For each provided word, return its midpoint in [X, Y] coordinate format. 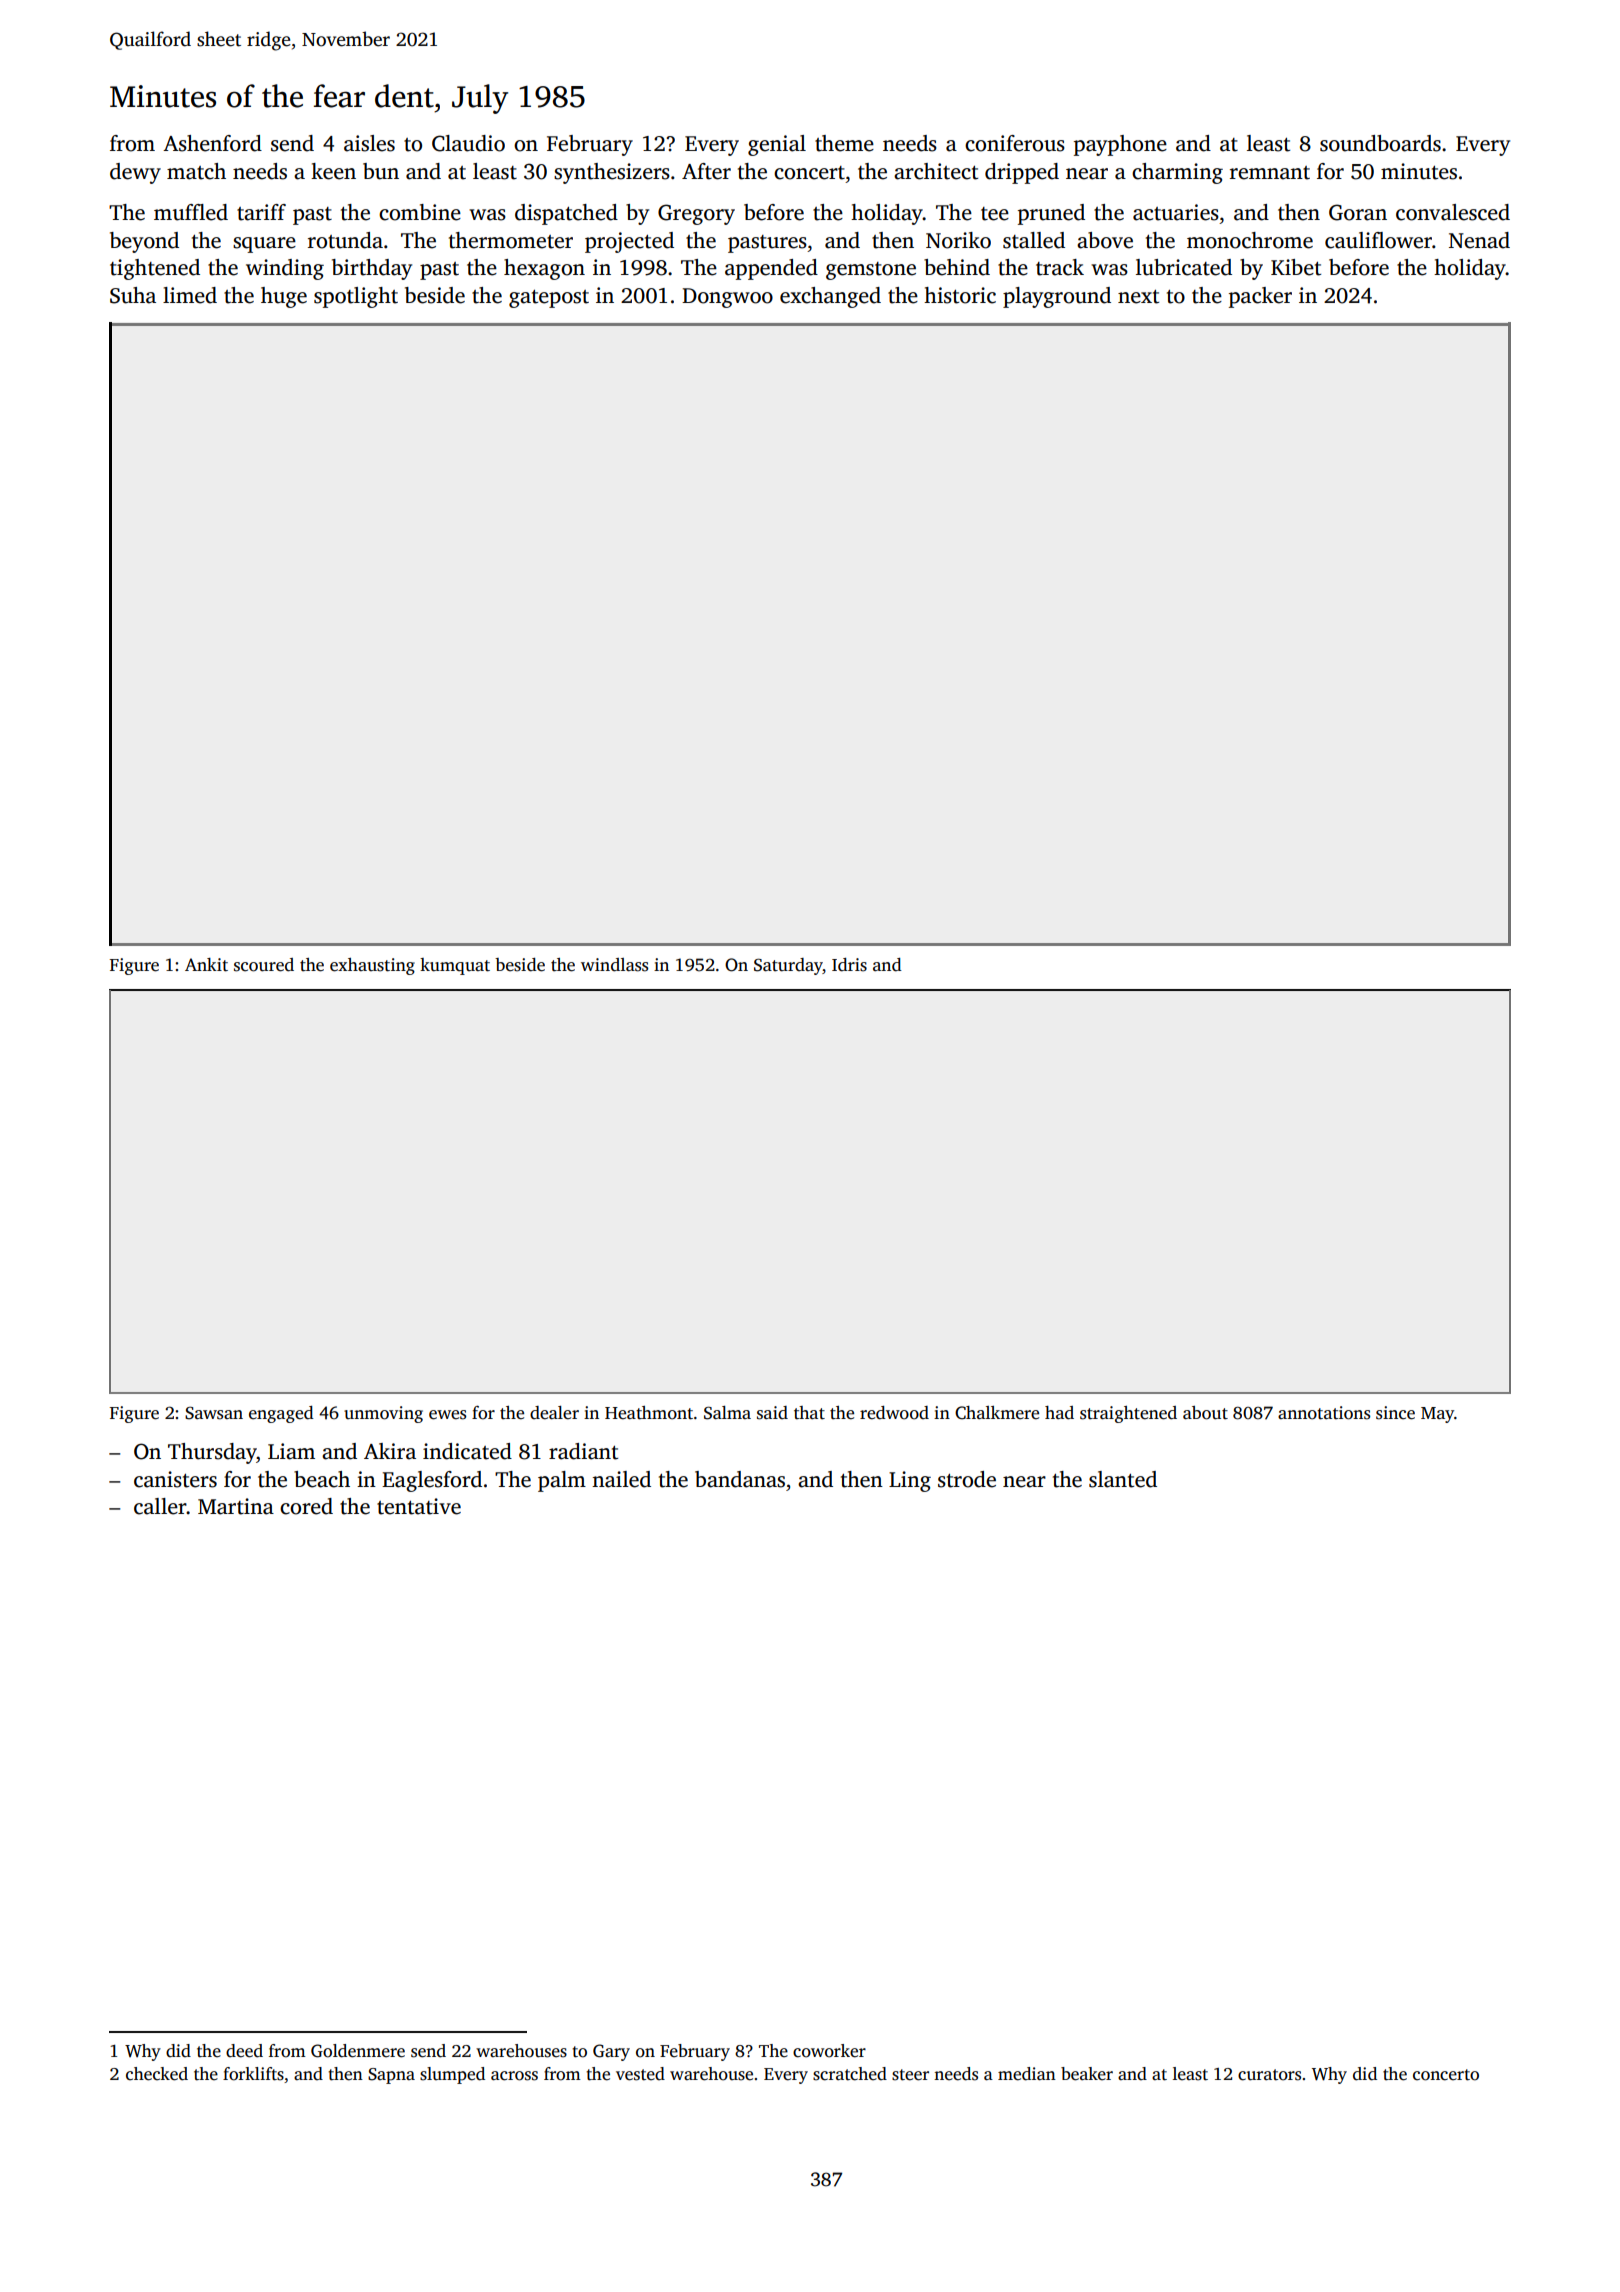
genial [777, 145]
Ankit [206, 965]
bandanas [740, 1479]
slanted [1123, 1479]
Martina [236, 1506]
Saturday [788, 966]
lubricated [1184, 267]
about [1205, 1413]
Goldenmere [358, 2051]
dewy [135, 173]
